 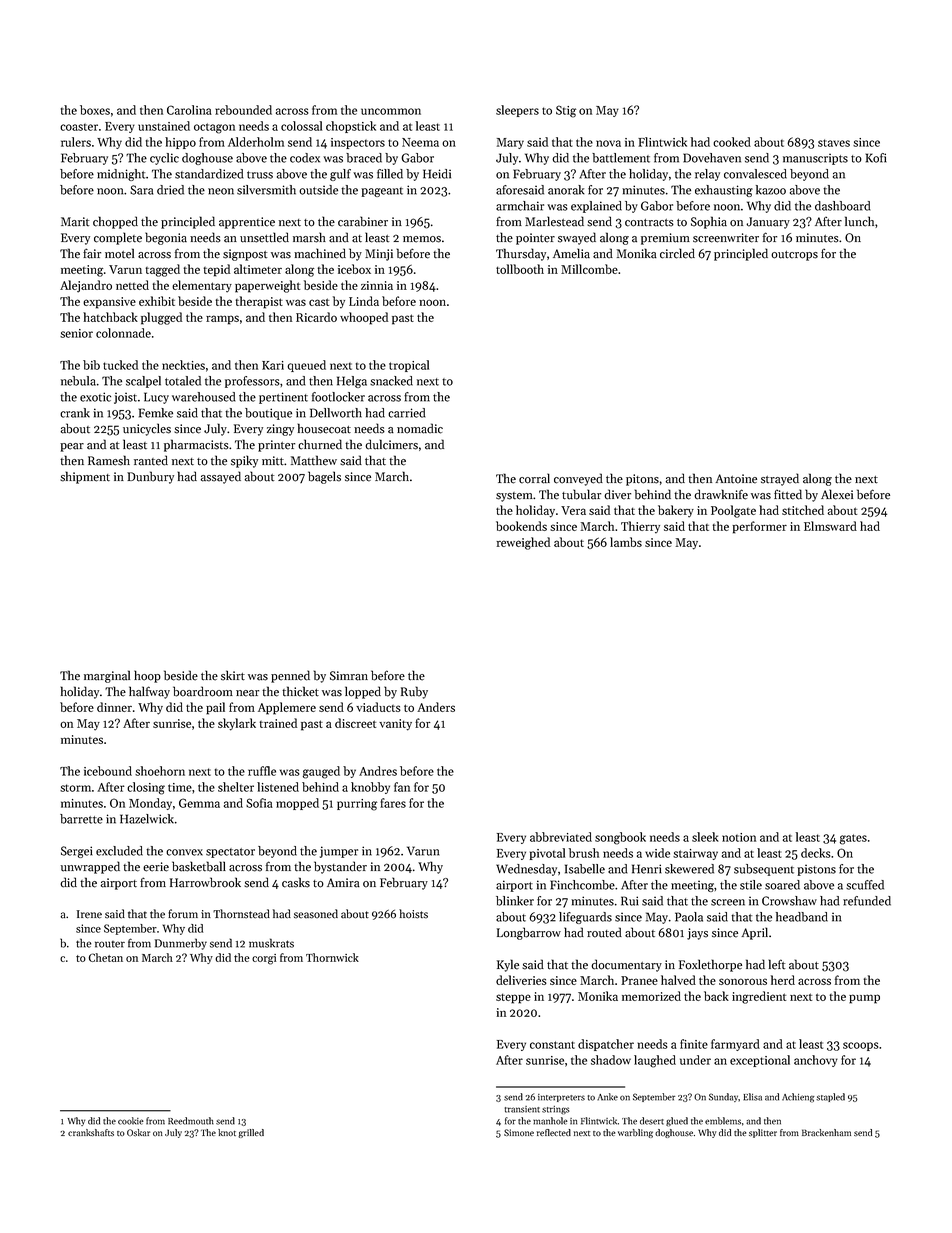 I want to click on shipment, so click(x=85, y=477).
